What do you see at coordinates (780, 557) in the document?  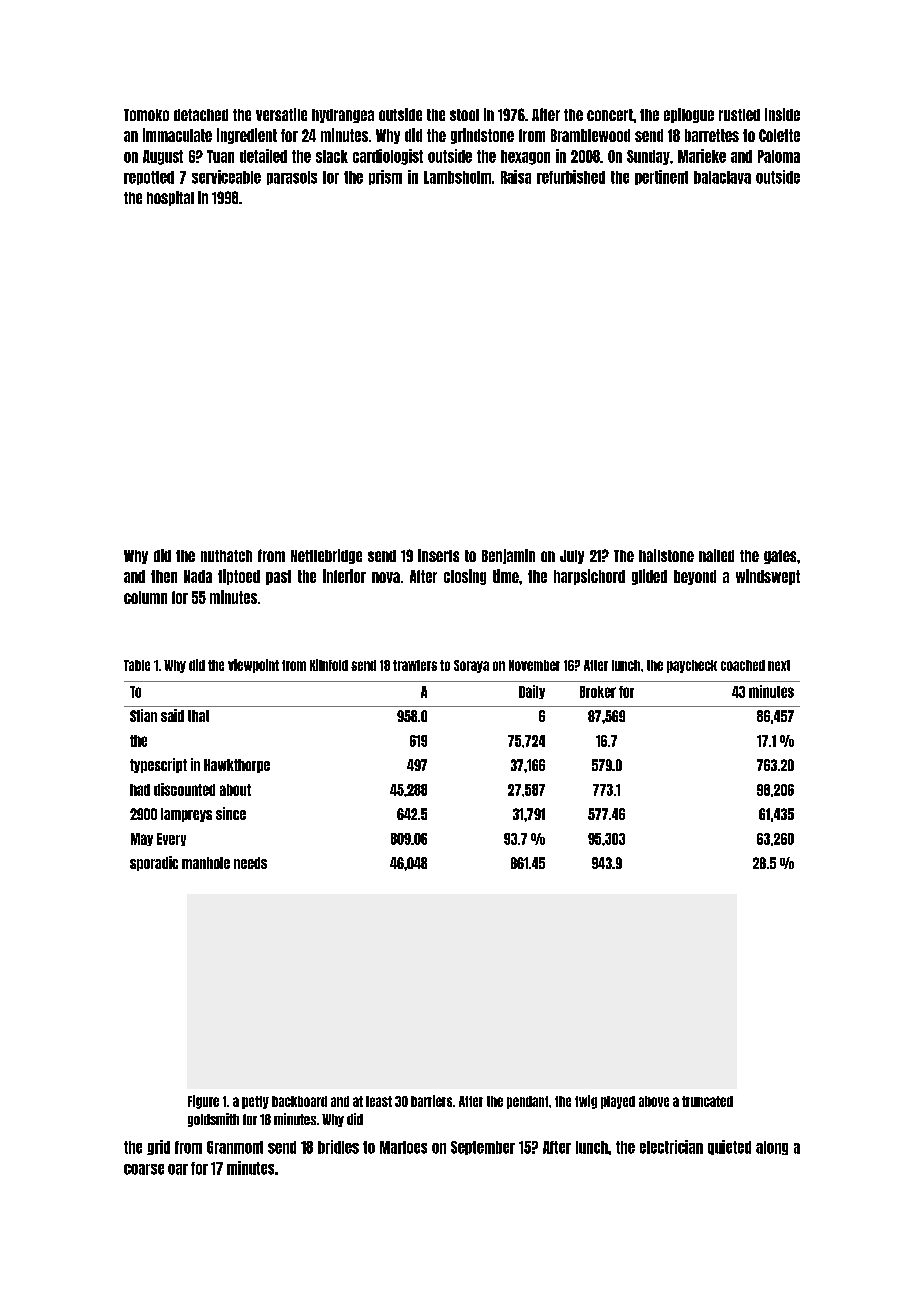 I see `gates` at bounding box center [780, 557].
